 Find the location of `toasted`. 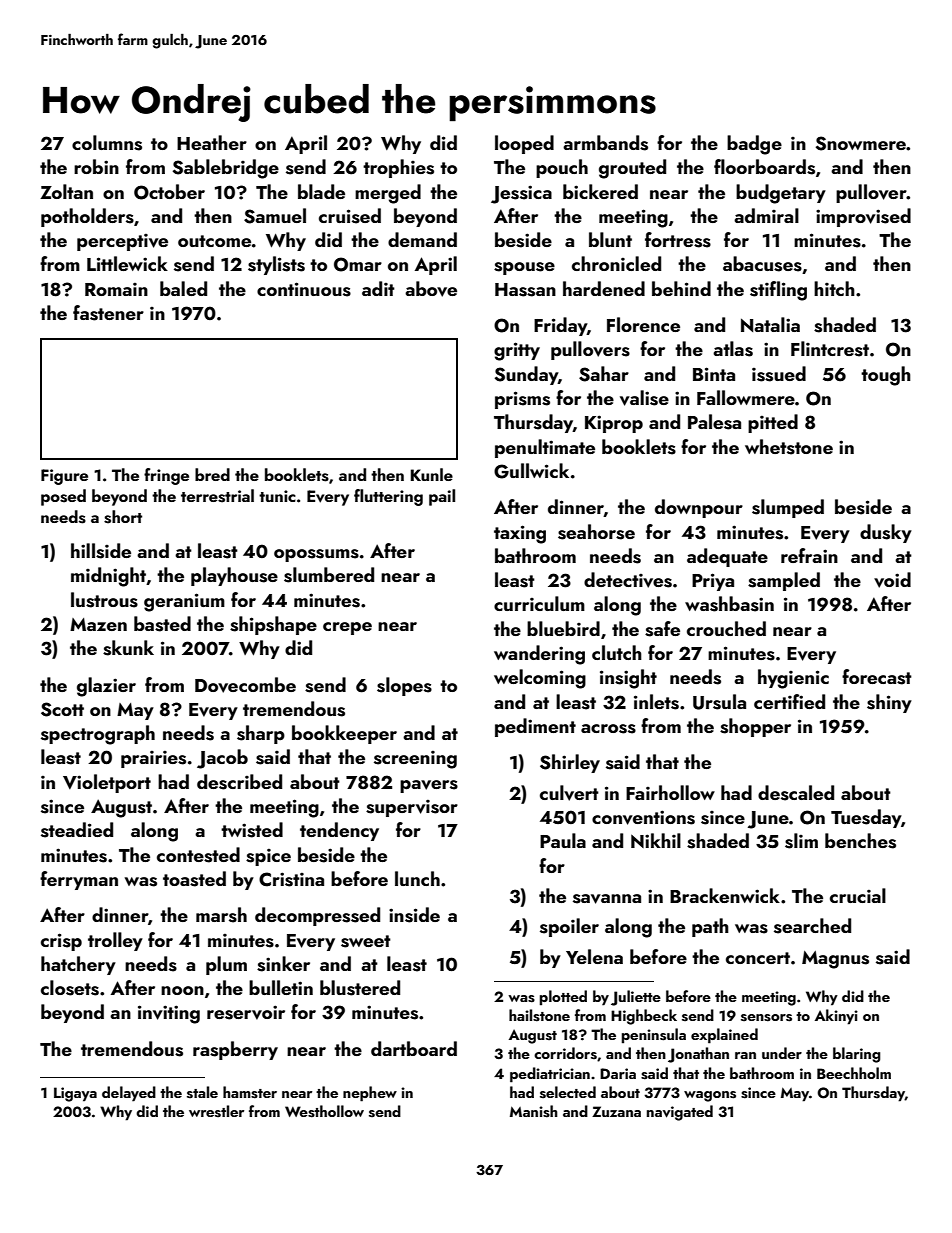

toasted is located at coordinates (194, 879).
